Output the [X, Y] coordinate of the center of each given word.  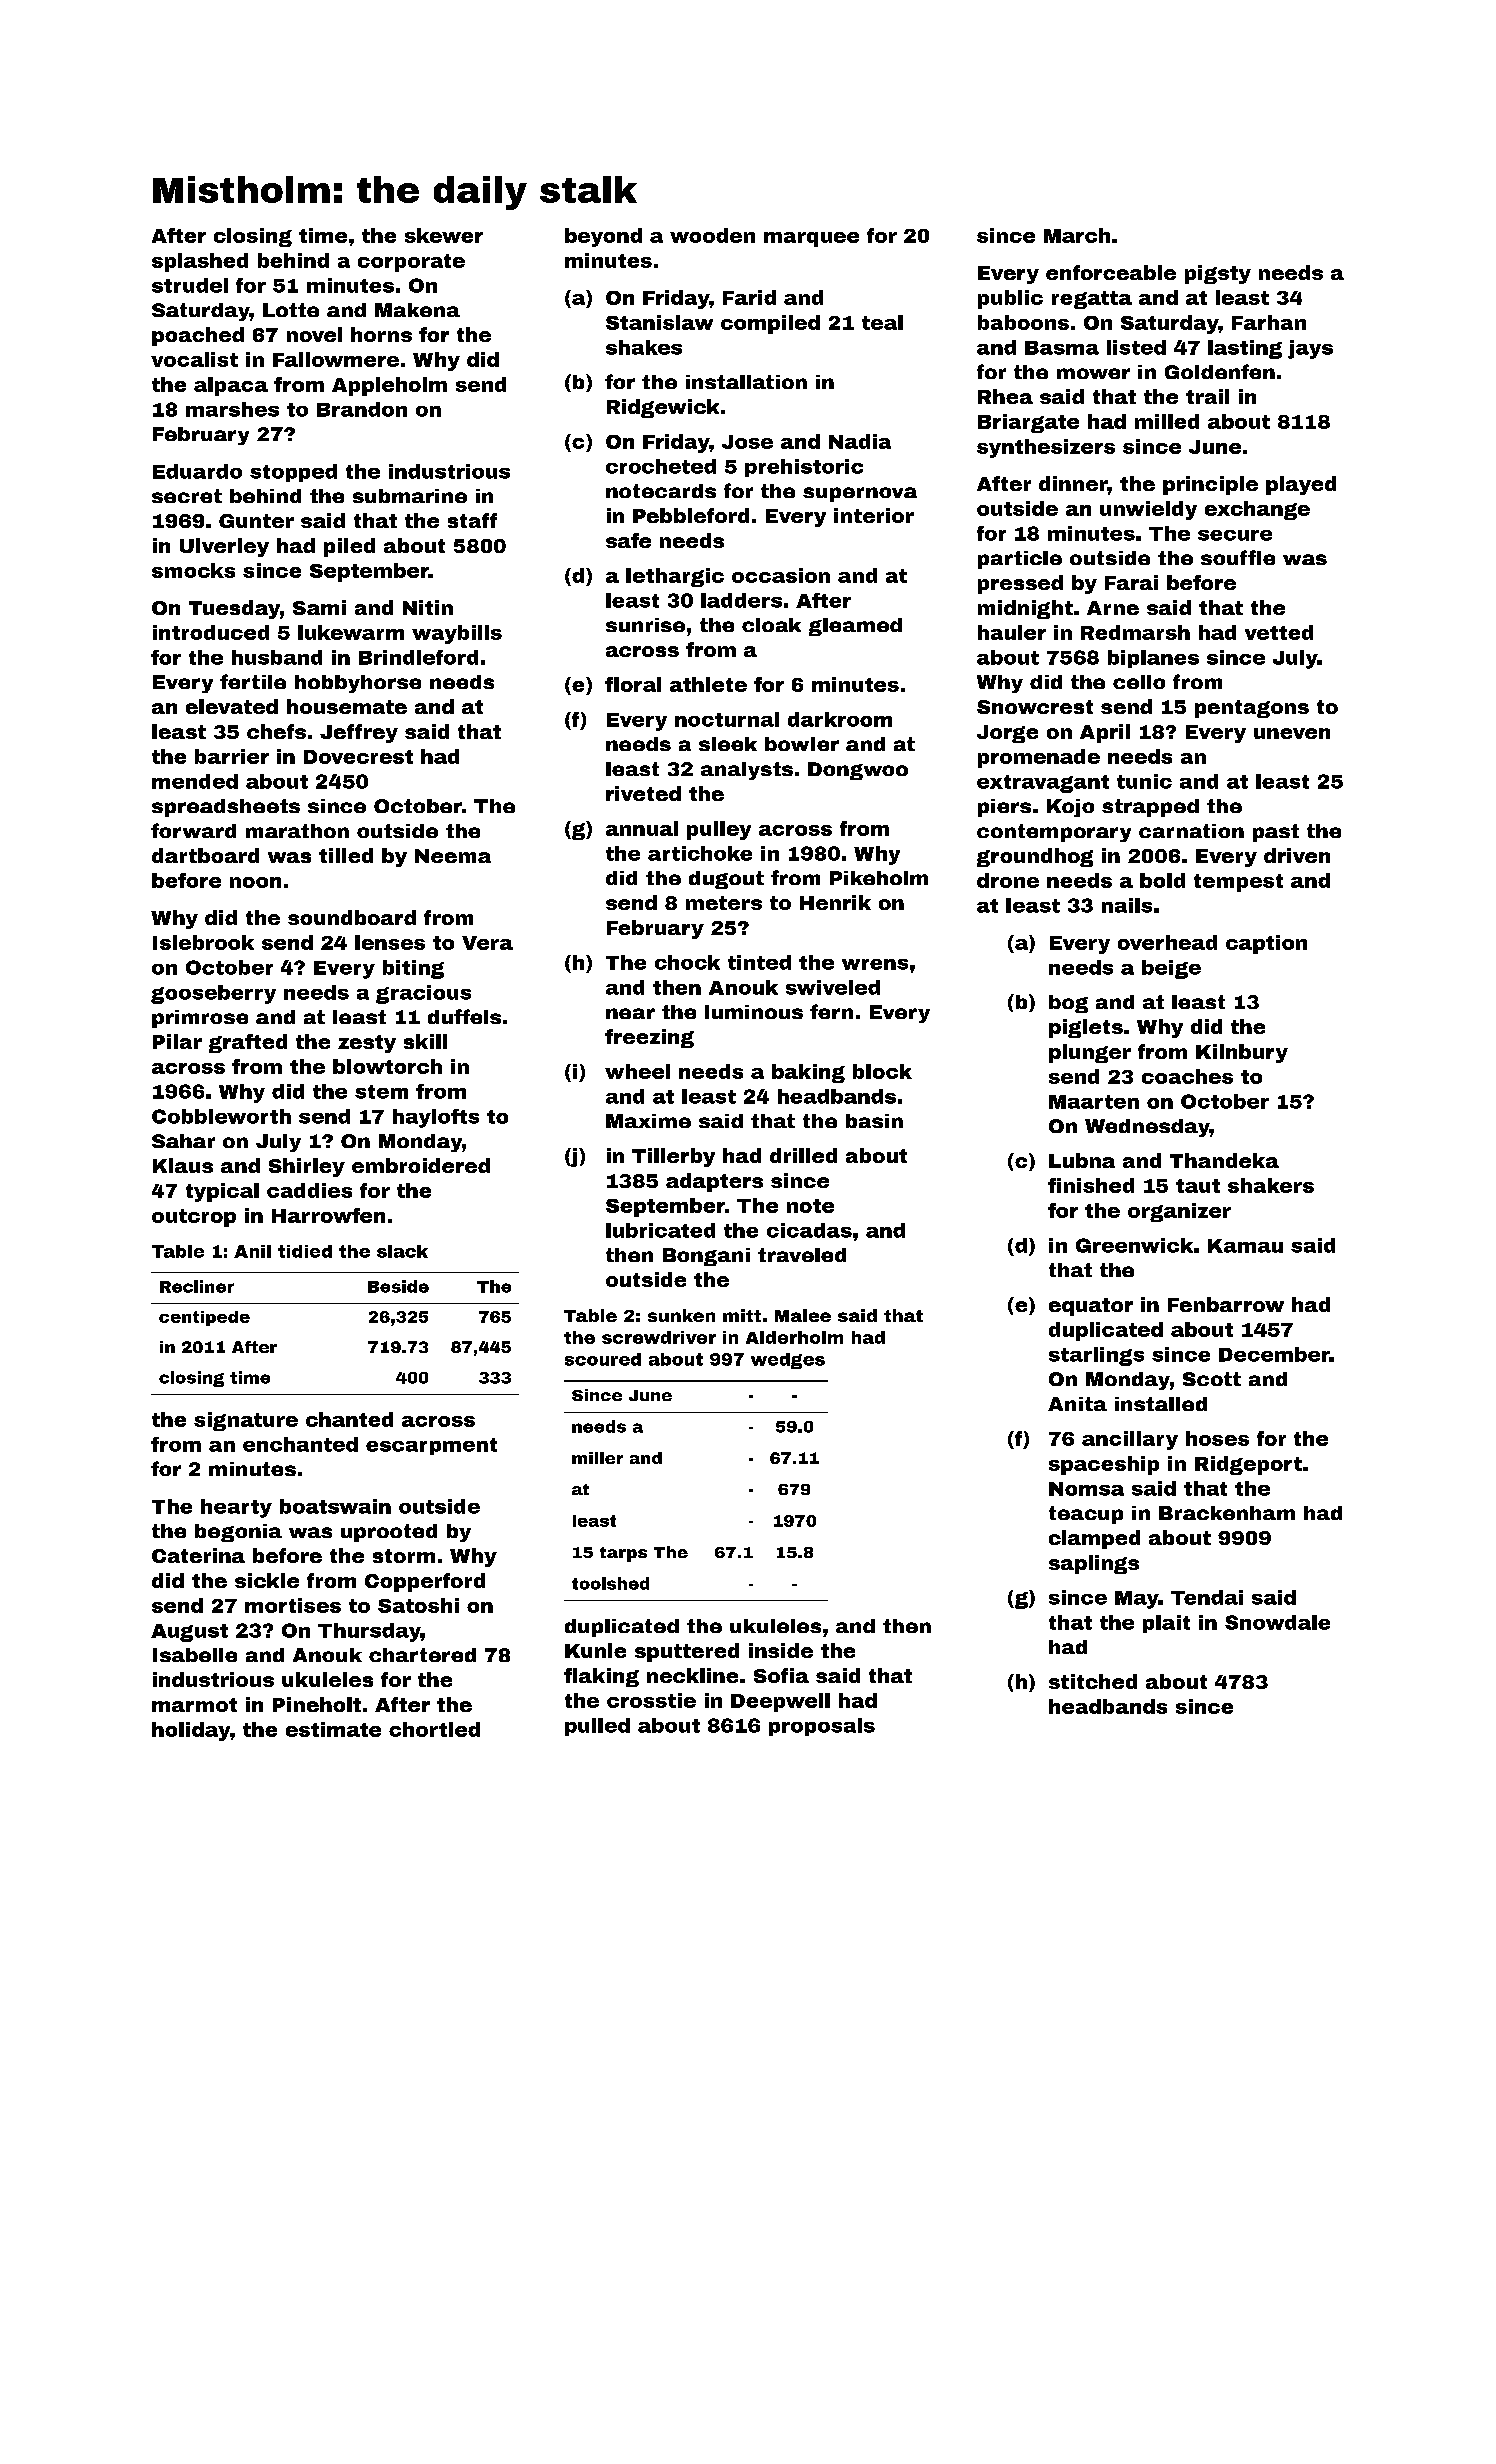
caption [1266, 944]
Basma [1062, 348]
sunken [681, 1315]
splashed [200, 262]
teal [882, 322]
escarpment [431, 1446]
